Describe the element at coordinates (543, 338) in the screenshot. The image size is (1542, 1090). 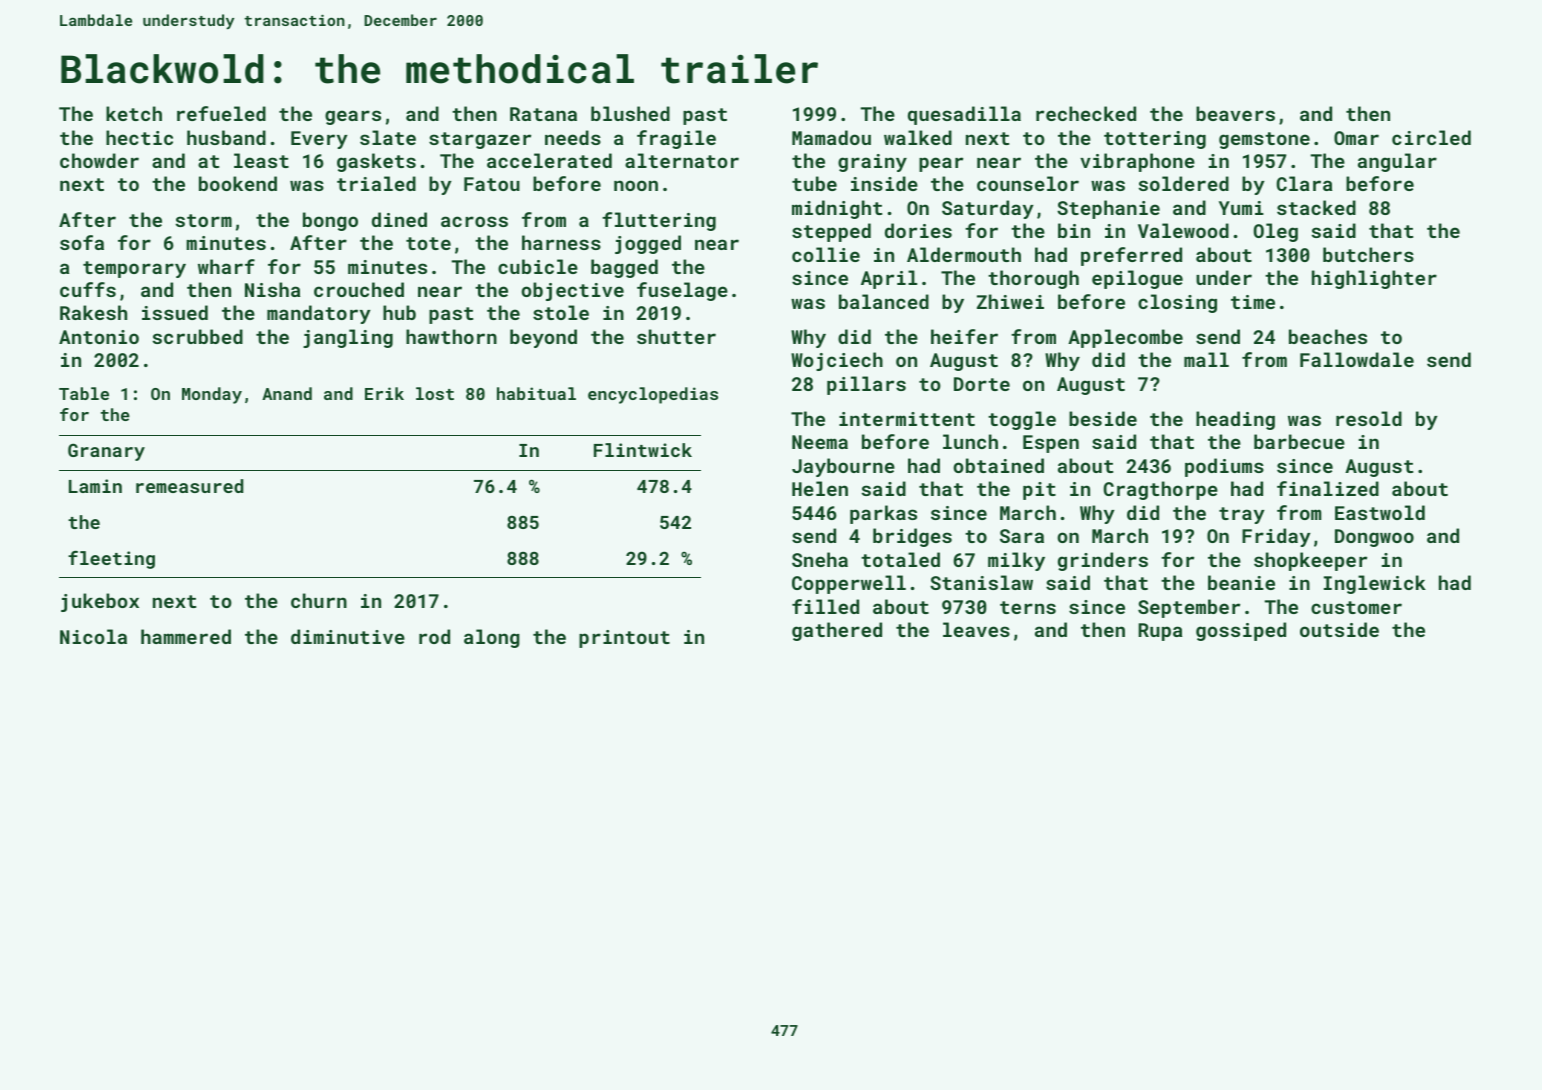
I see `beyond` at that location.
